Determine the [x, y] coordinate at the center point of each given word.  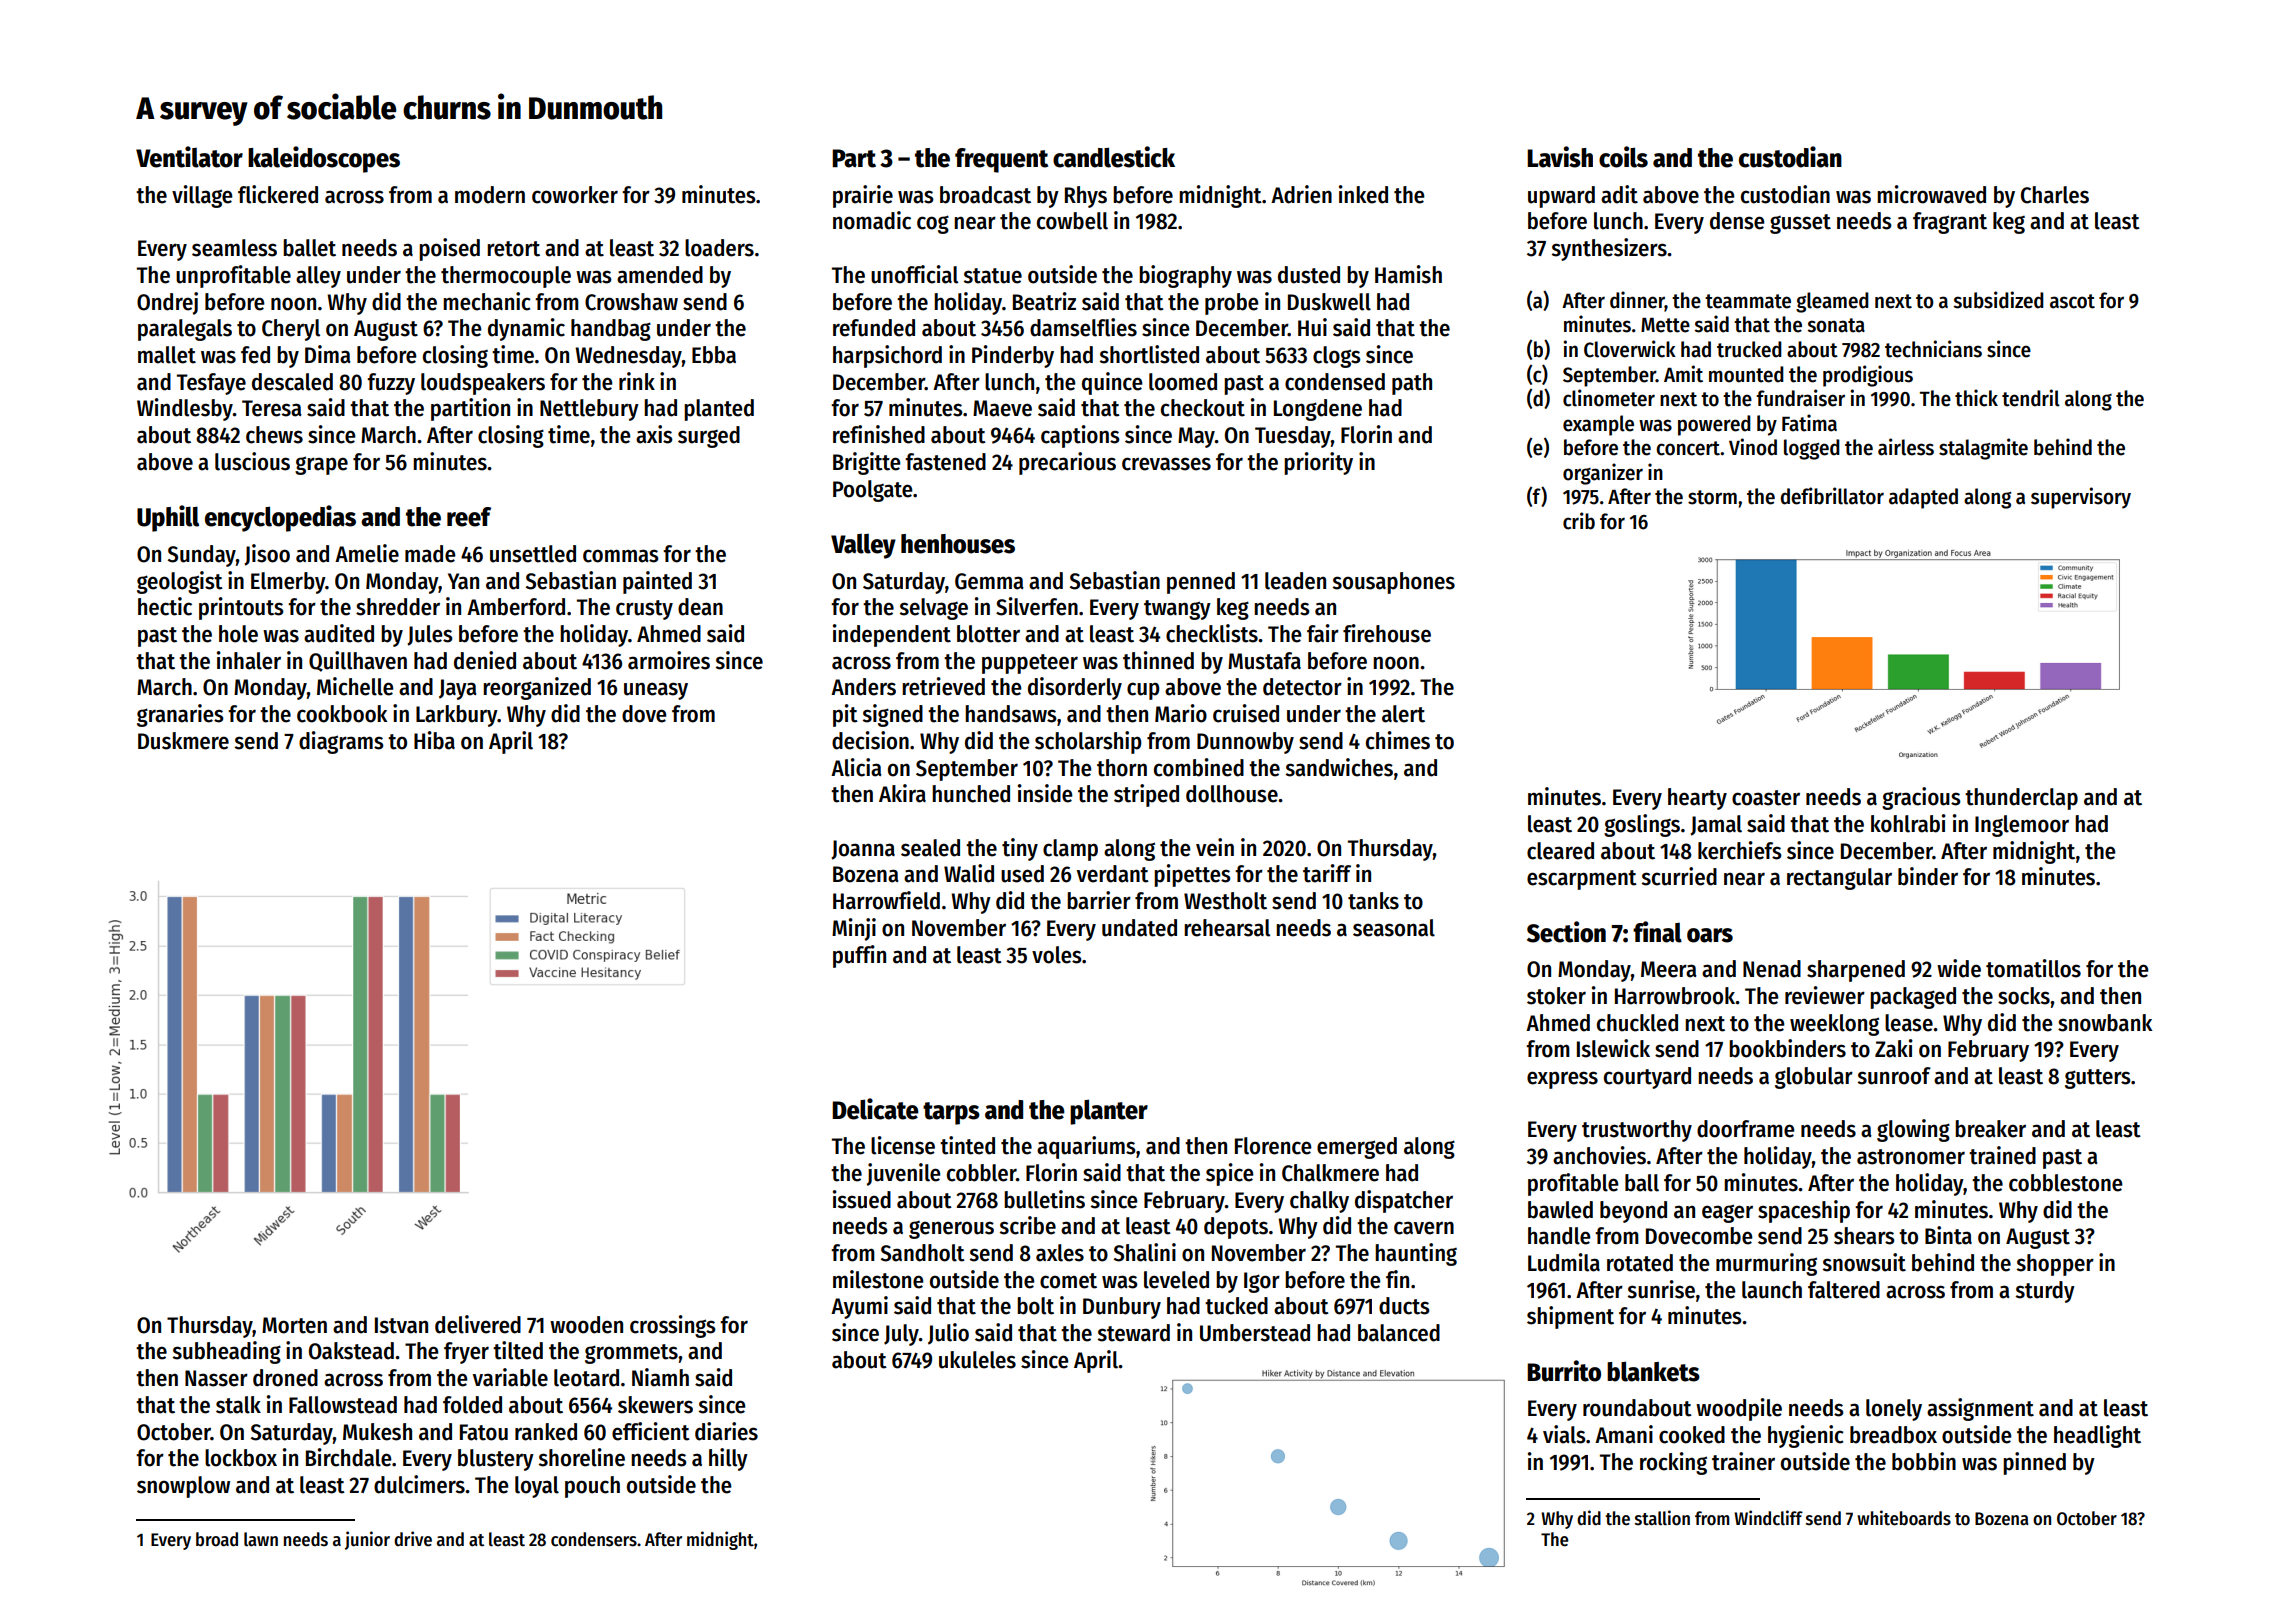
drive [413, 1539]
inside [1045, 793]
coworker [575, 195]
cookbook [342, 714]
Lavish [1560, 157]
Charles [2055, 195]
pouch [592, 1487]
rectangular [1839, 879]
